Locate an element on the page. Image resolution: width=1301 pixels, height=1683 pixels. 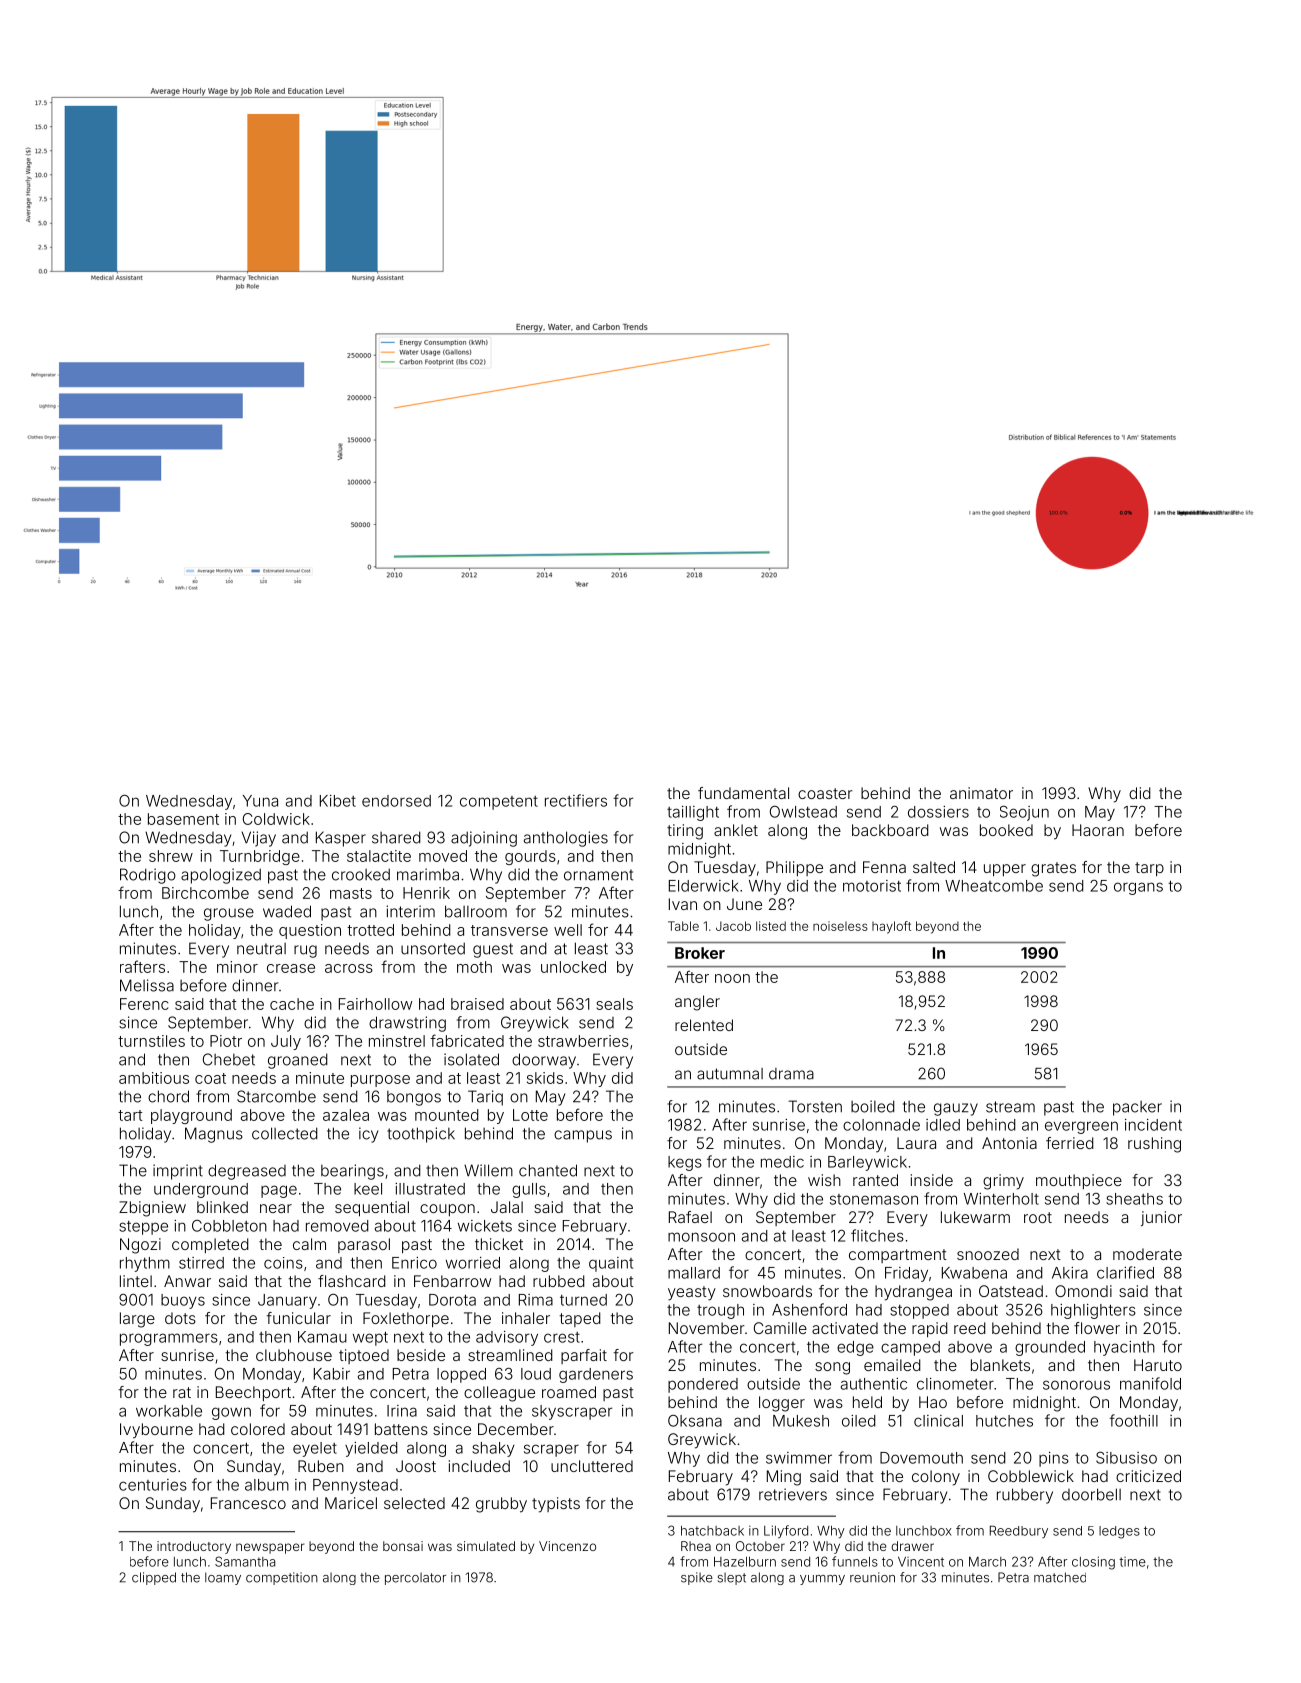
Yuna is located at coordinates (260, 801).
